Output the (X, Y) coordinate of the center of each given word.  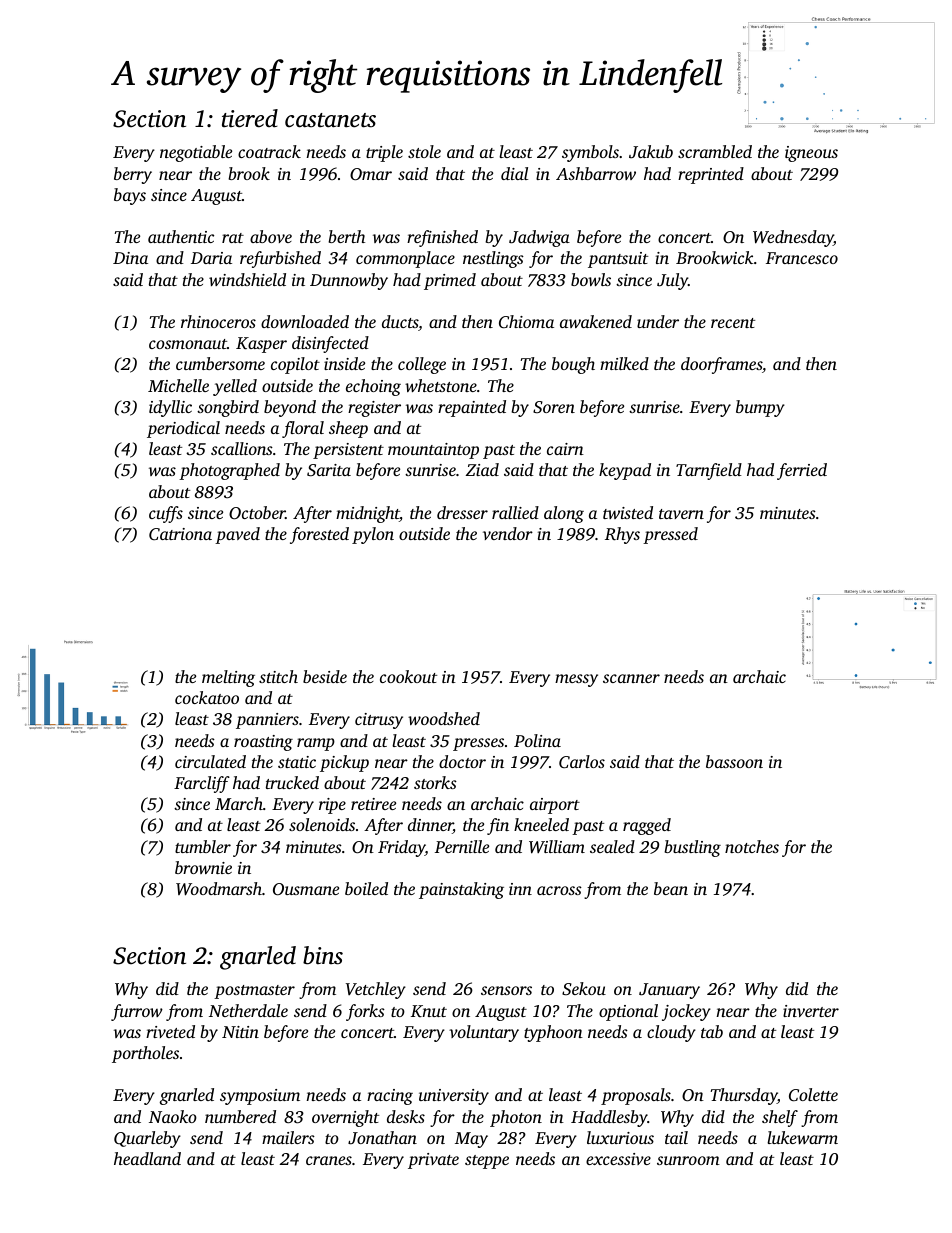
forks (365, 1012)
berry (133, 175)
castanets (330, 120)
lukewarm (802, 1137)
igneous (811, 154)
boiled (366, 888)
